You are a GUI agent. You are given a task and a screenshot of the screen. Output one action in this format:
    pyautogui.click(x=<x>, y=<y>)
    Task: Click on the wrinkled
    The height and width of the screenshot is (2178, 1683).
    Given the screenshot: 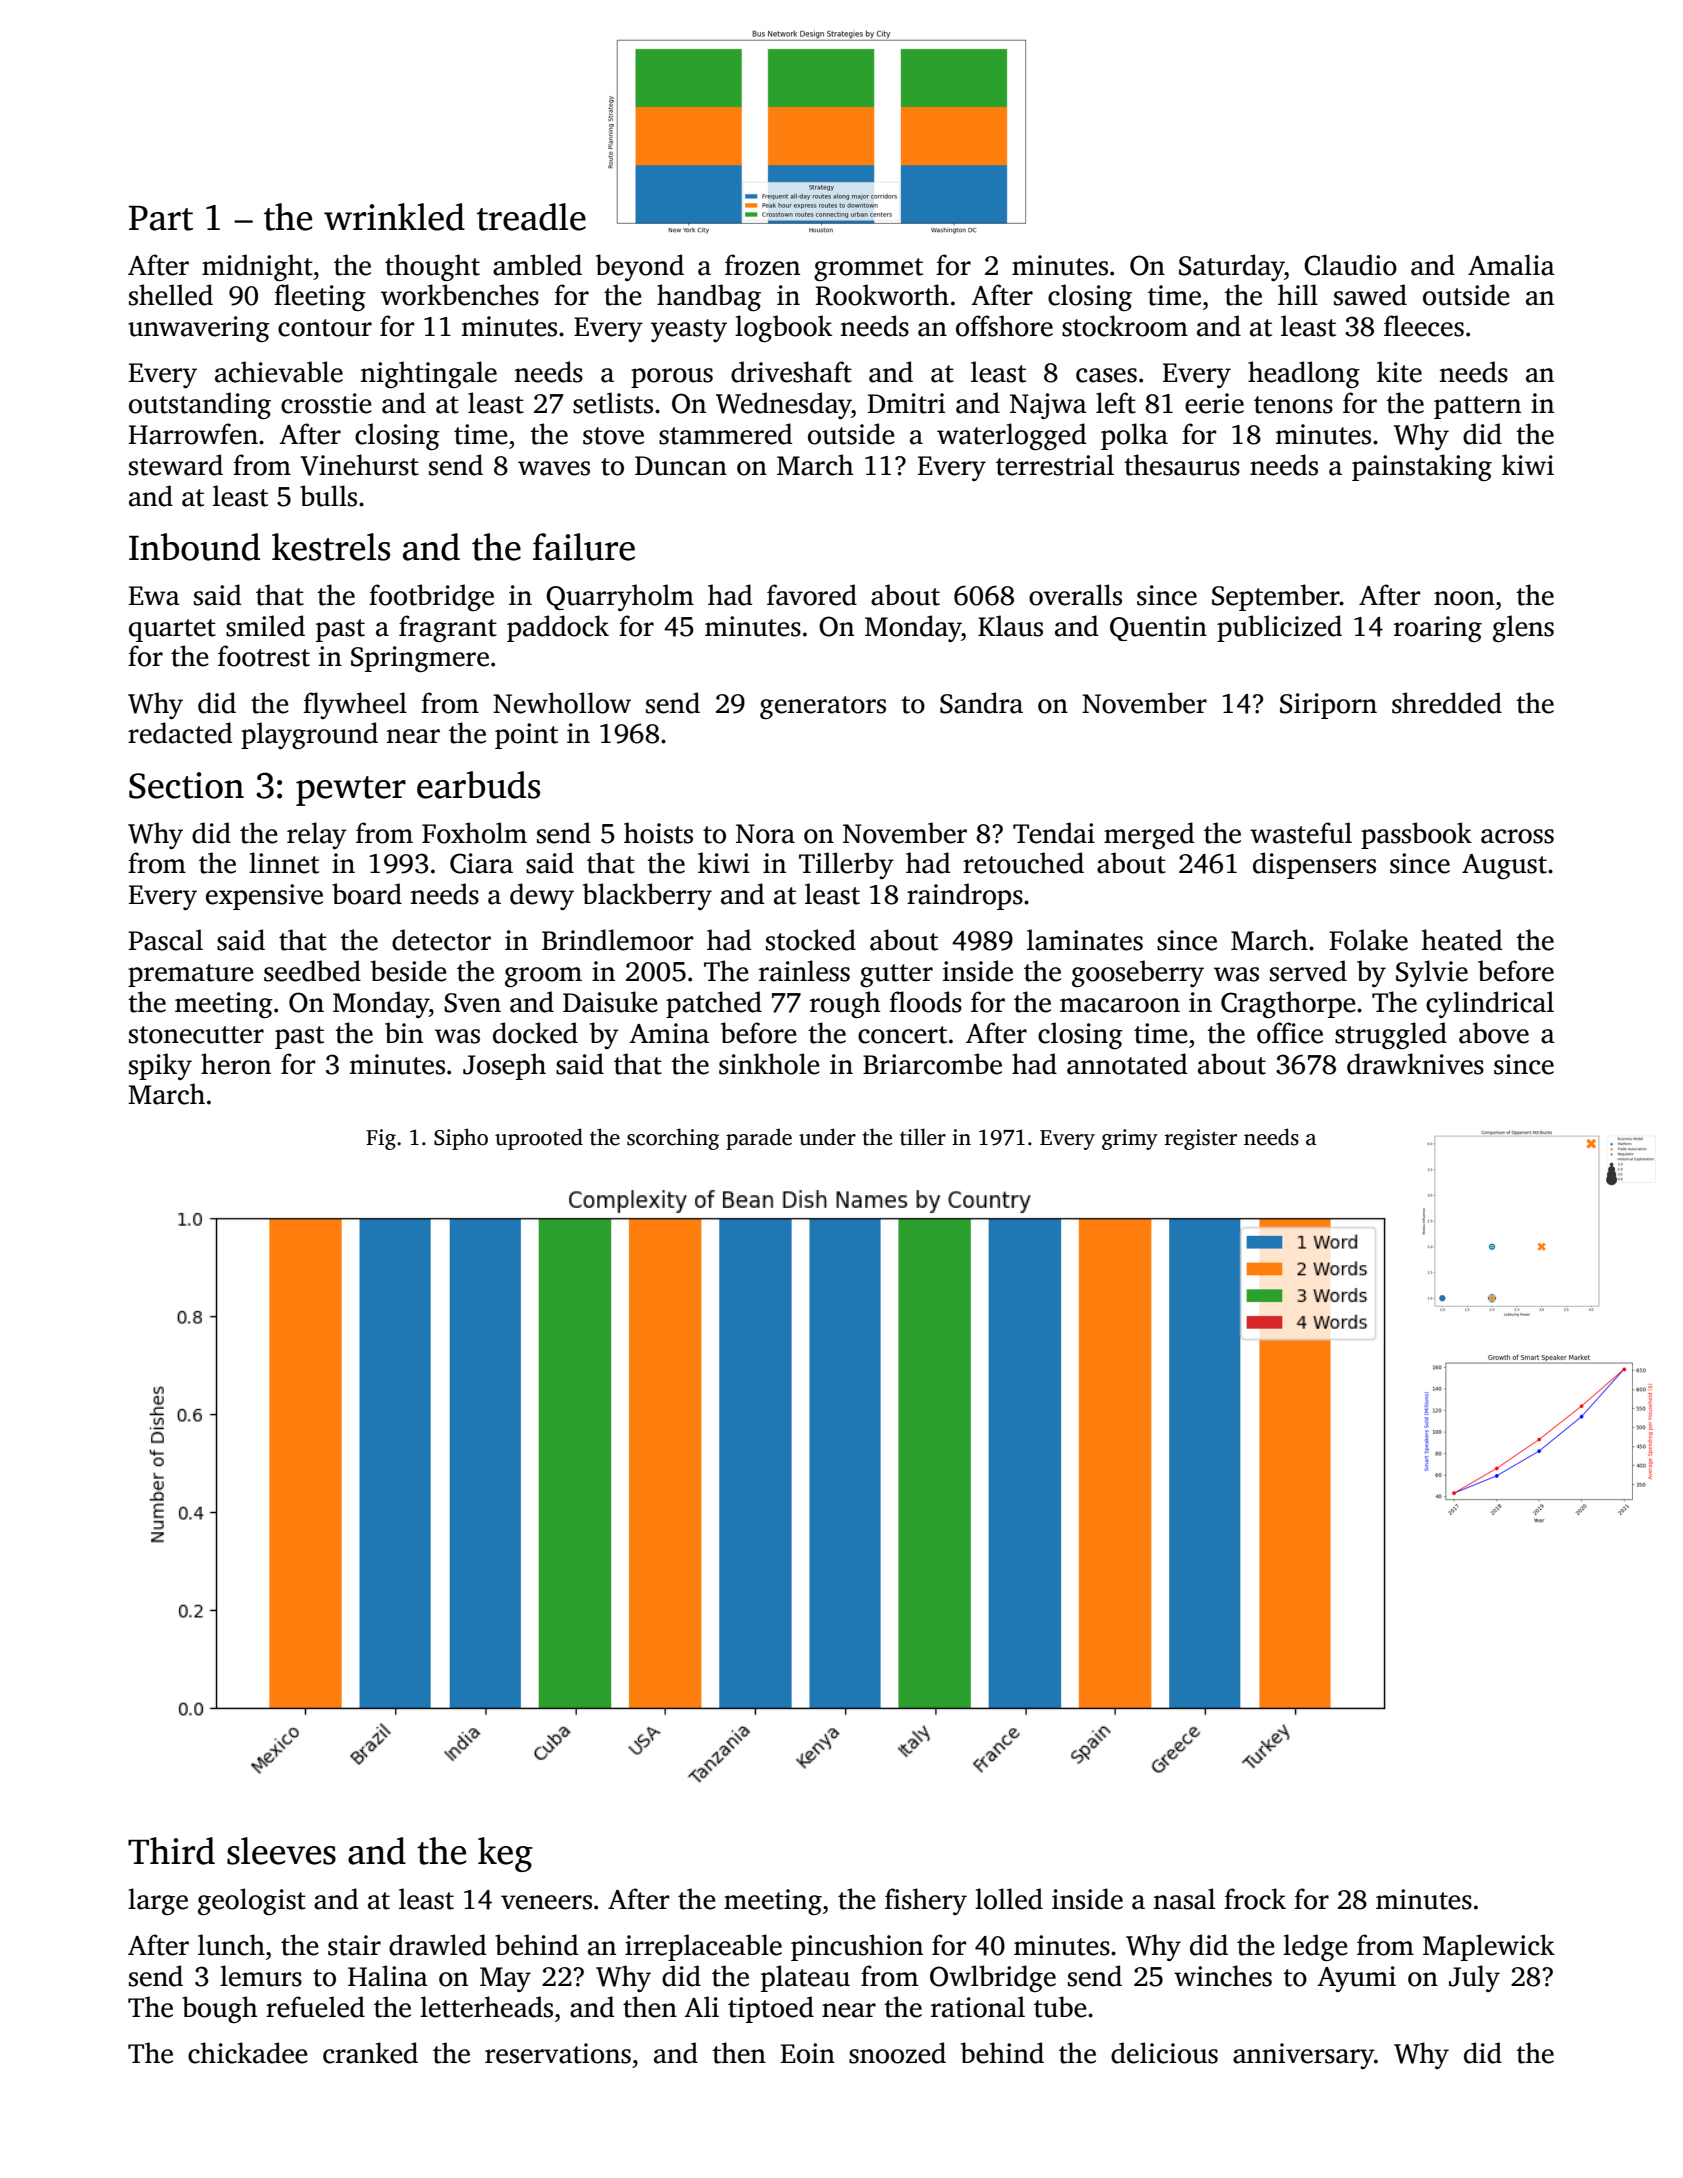 What is the action you would take?
    pyautogui.click(x=394, y=217)
